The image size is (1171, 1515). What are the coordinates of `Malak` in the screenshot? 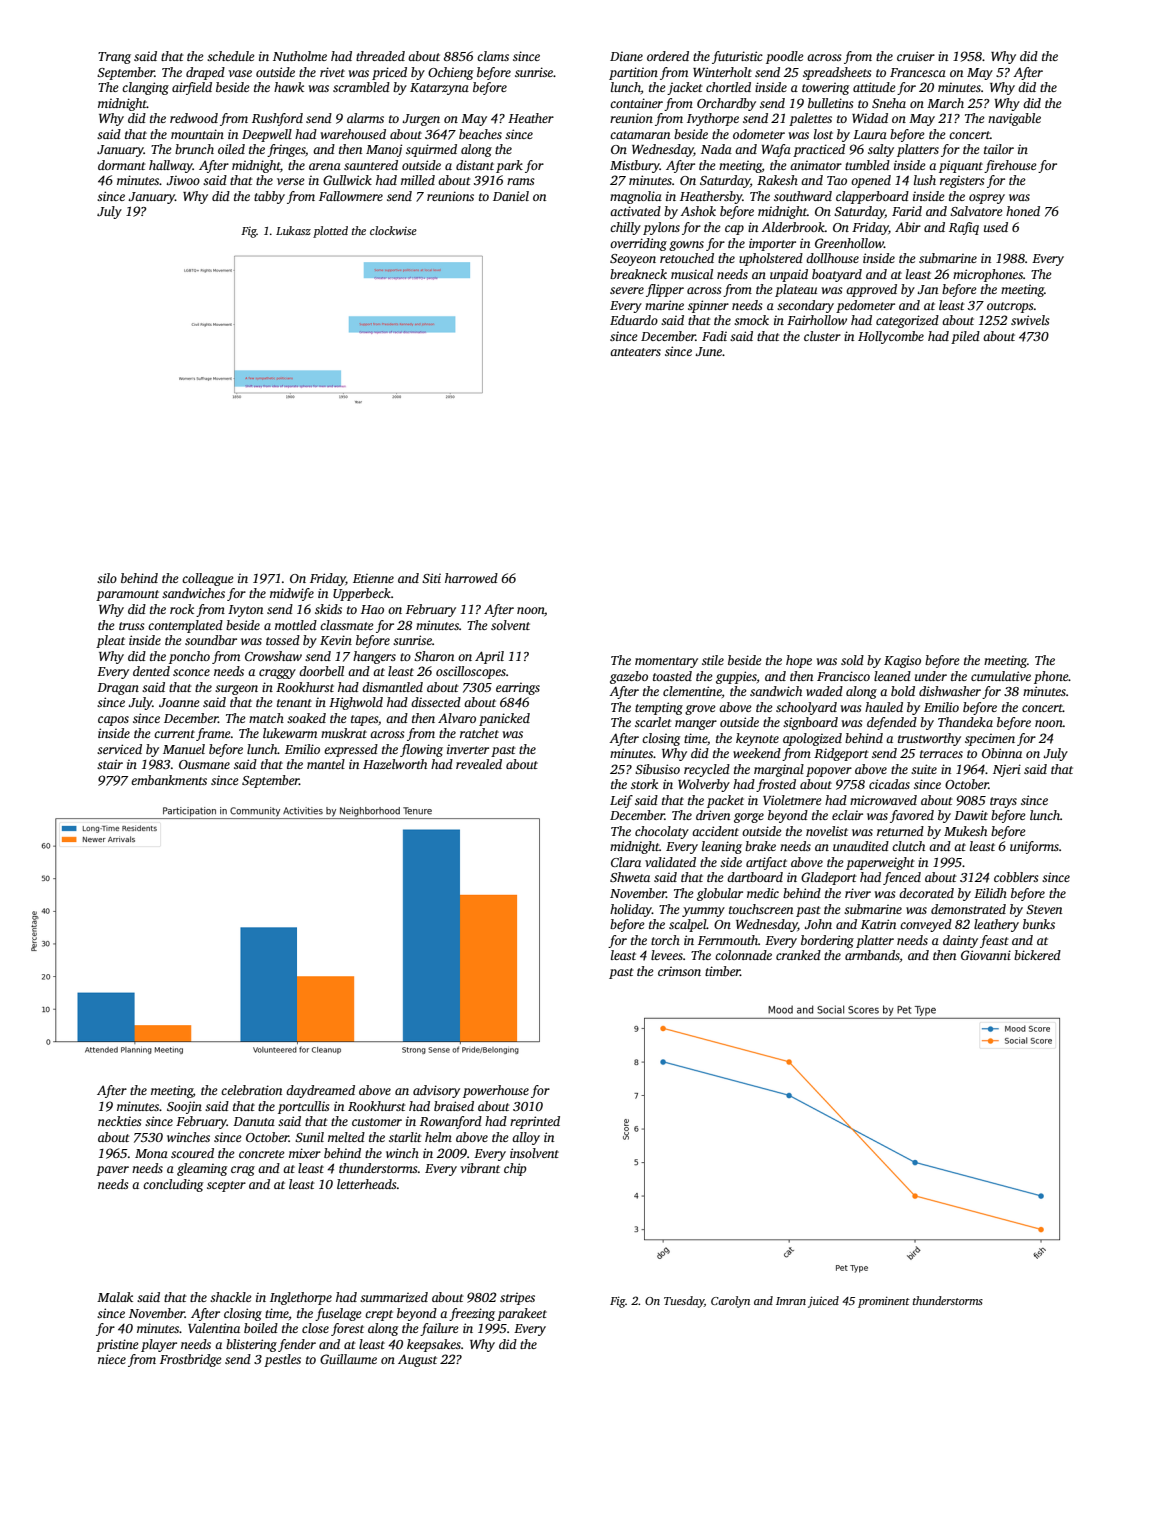 It's located at (115, 1297).
